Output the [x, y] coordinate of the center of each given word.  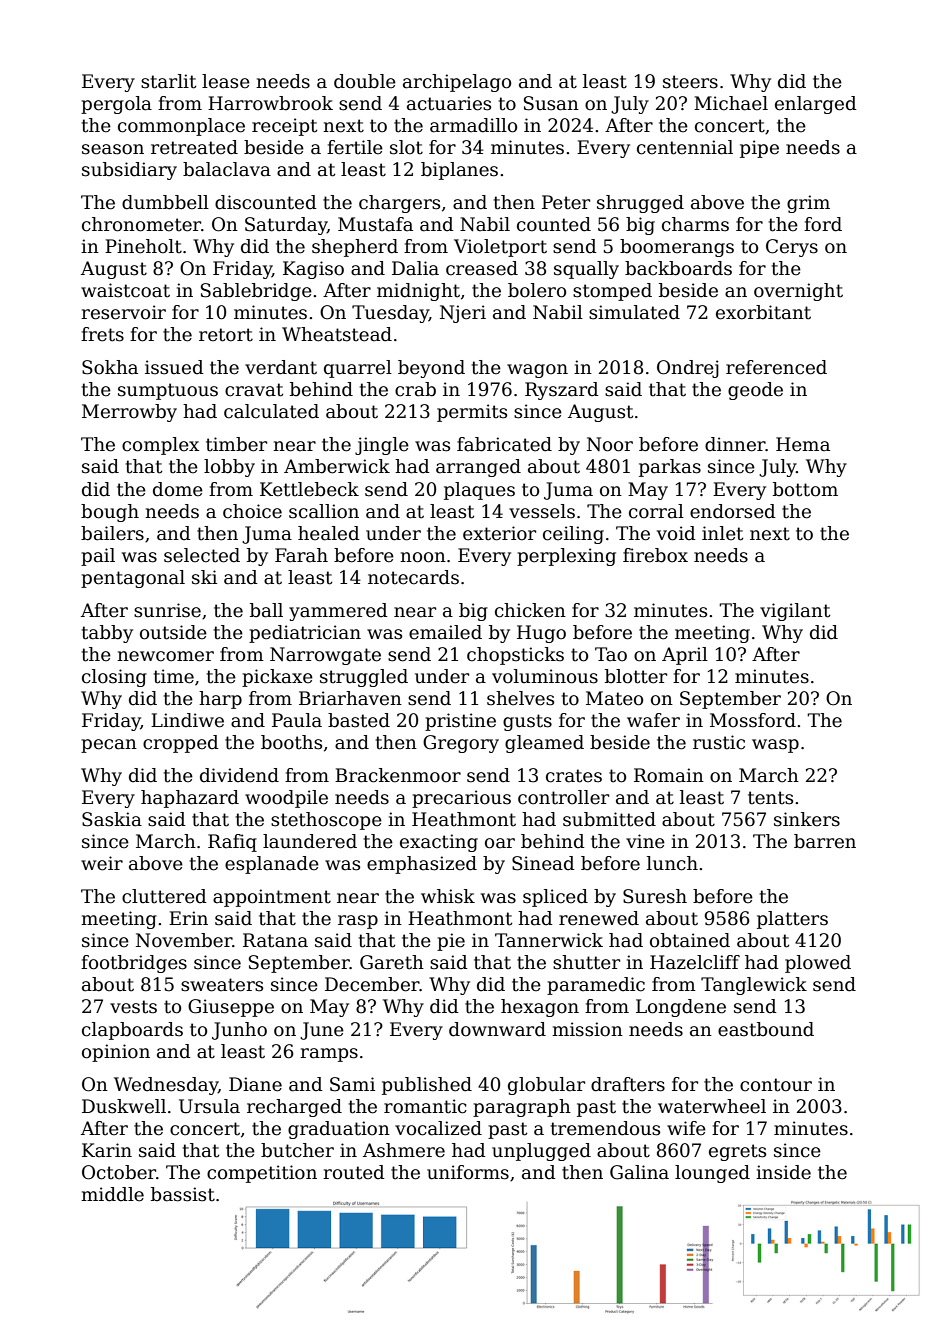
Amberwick [337, 466]
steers [690, 82]
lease [226, 81]
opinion [116, 1053]
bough [110, 513]
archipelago [457, 83]
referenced [776, 367]
